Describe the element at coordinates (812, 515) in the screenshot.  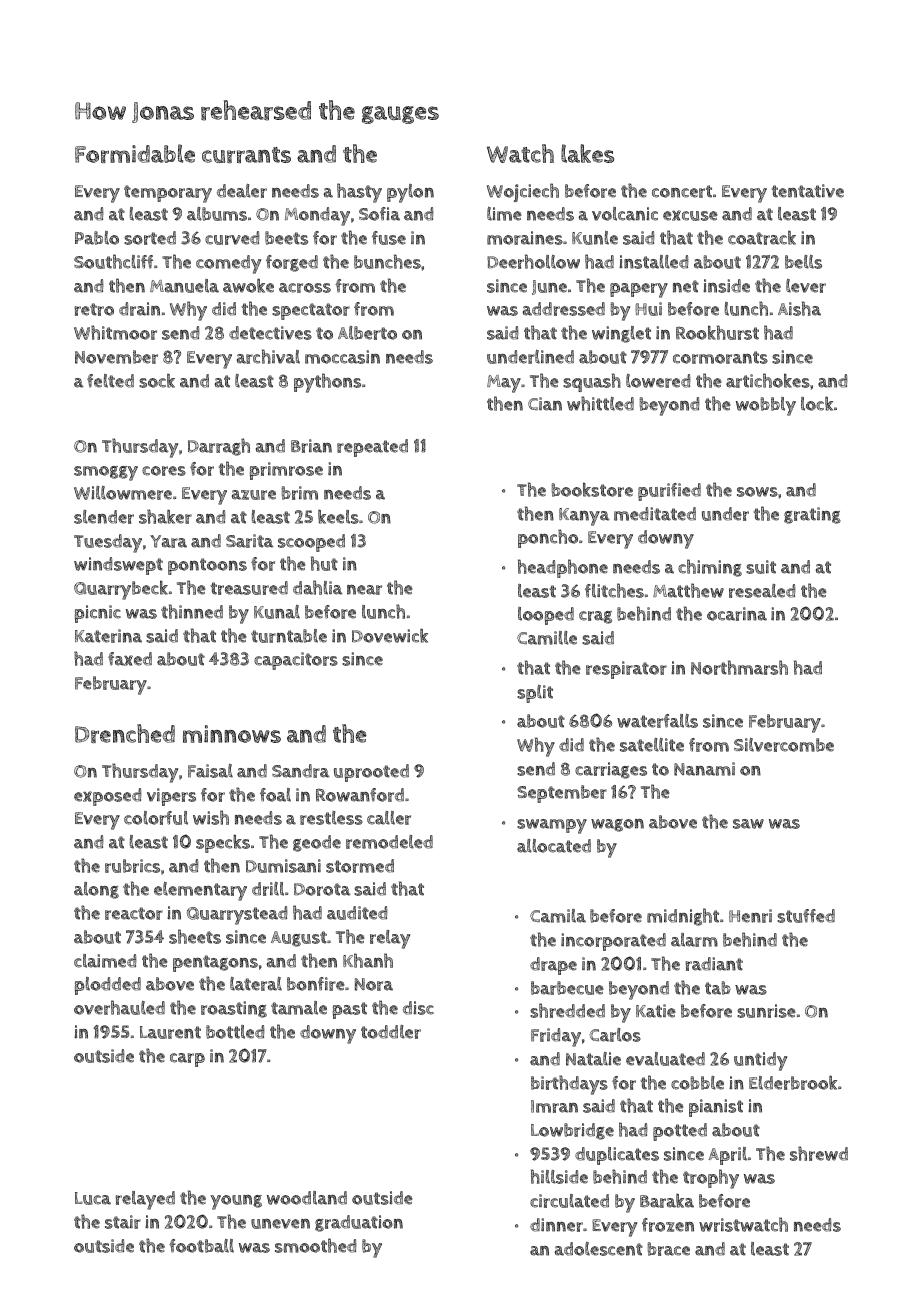
I see `grating` at that location.
